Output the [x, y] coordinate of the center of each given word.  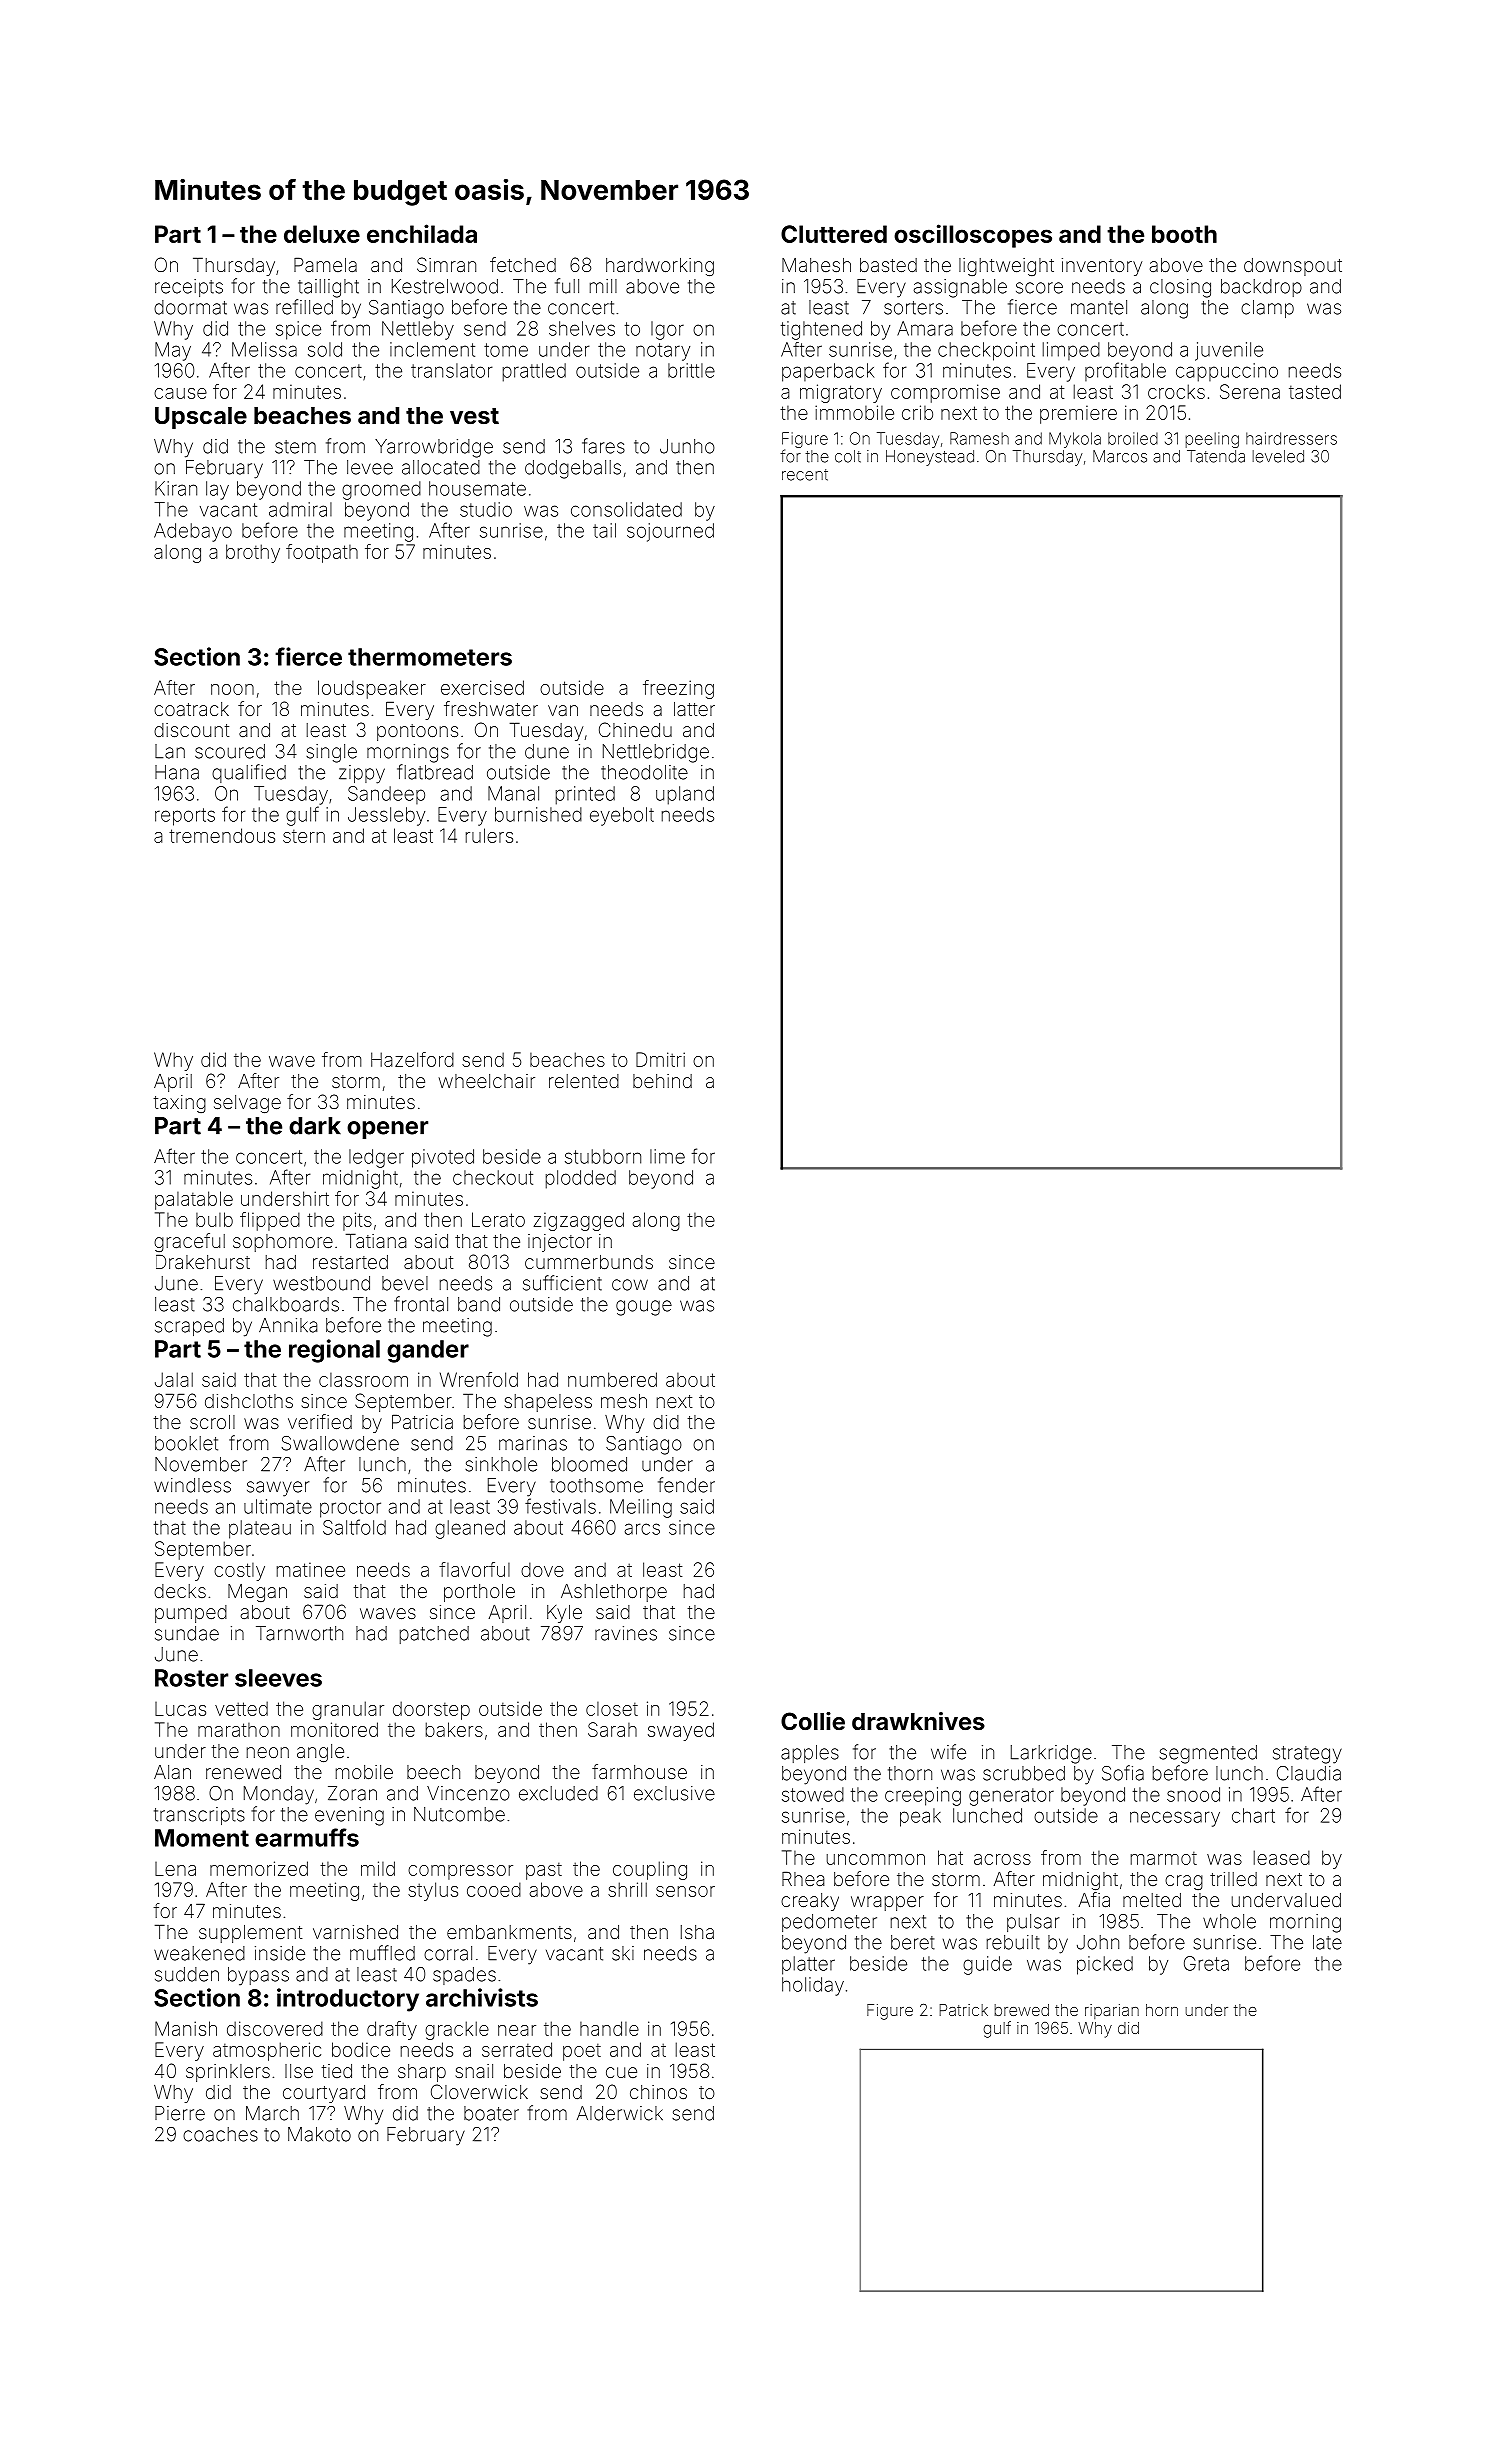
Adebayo [193, 532]
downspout [1293, 267]
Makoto [319, 2134]
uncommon [876, 1859]
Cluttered [834, 234]
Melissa [264, 349]
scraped [189, 1327]
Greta [1206, 1963]
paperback [828, 372]
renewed [243, 1772]
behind [662, 1081]
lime [667, 1156]
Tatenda [1216, 456]
